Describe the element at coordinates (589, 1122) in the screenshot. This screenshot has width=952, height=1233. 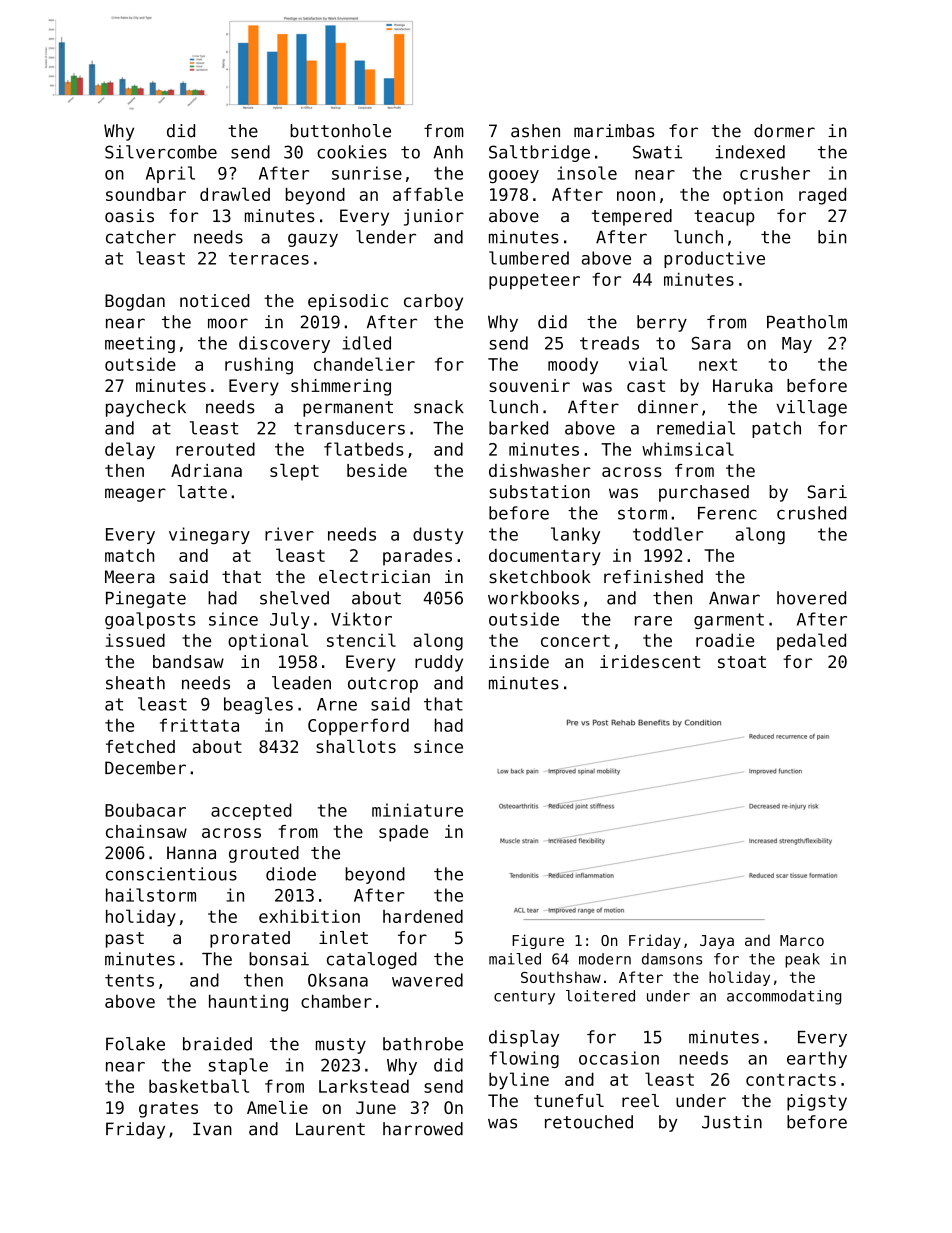
I see `retouched` at that location.
